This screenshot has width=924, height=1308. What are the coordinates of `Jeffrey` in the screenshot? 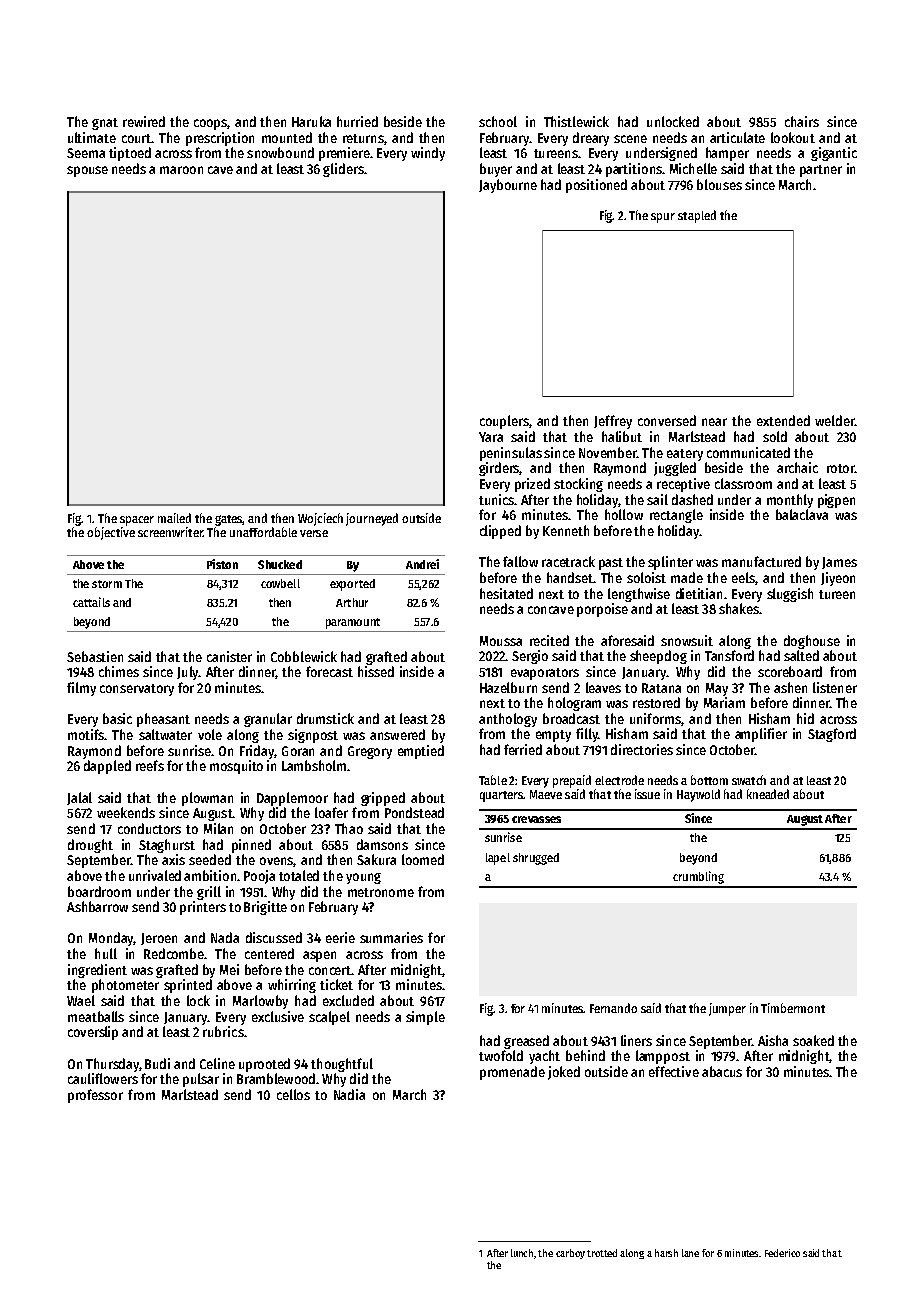 It's located at (613, 422).
